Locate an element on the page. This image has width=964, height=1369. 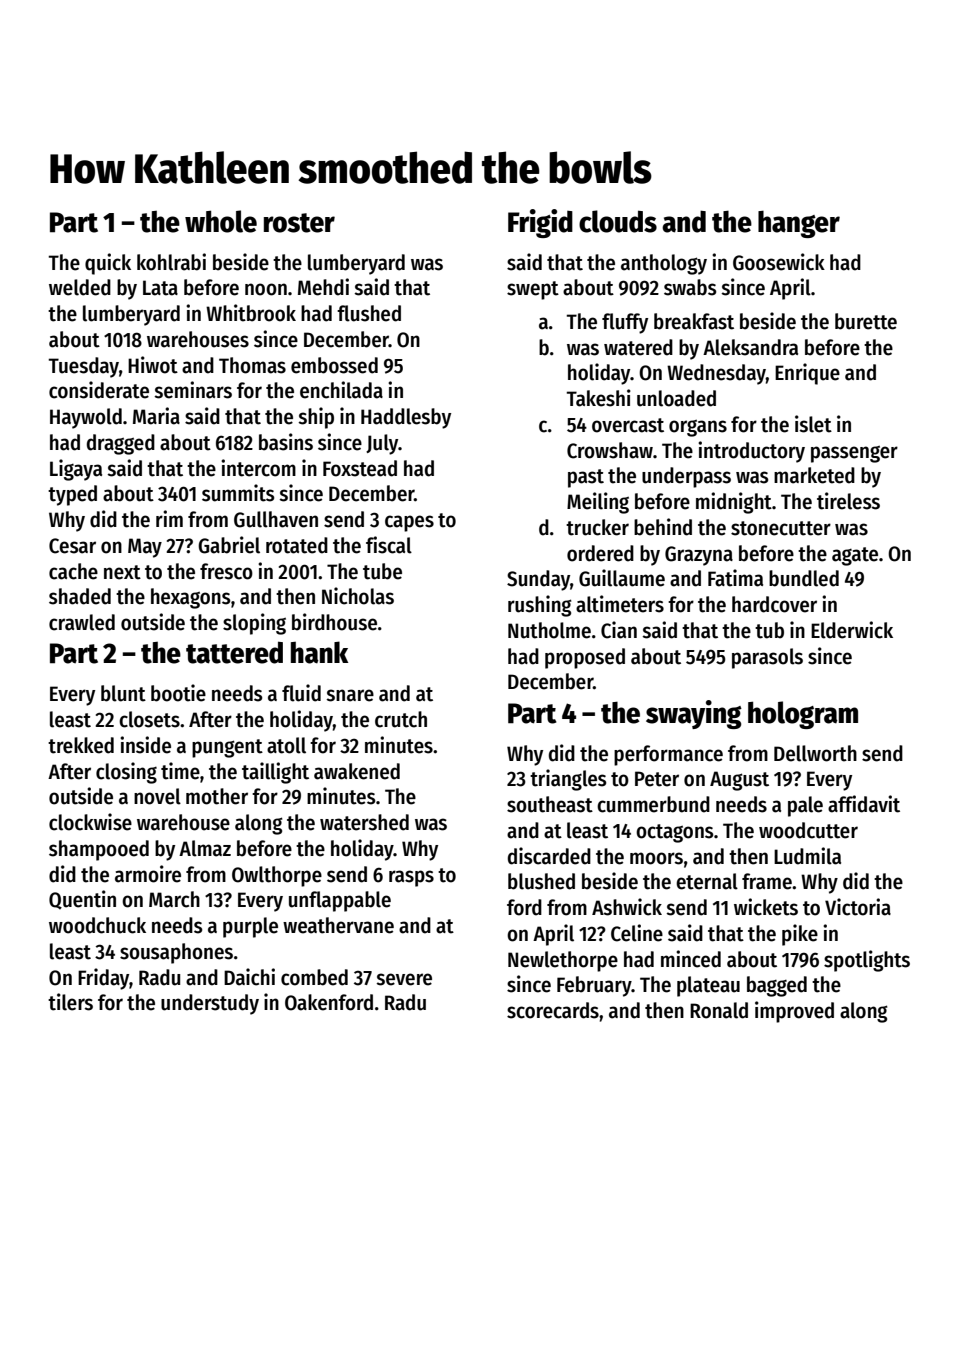
considerate is located at coordinates (99, 390).
